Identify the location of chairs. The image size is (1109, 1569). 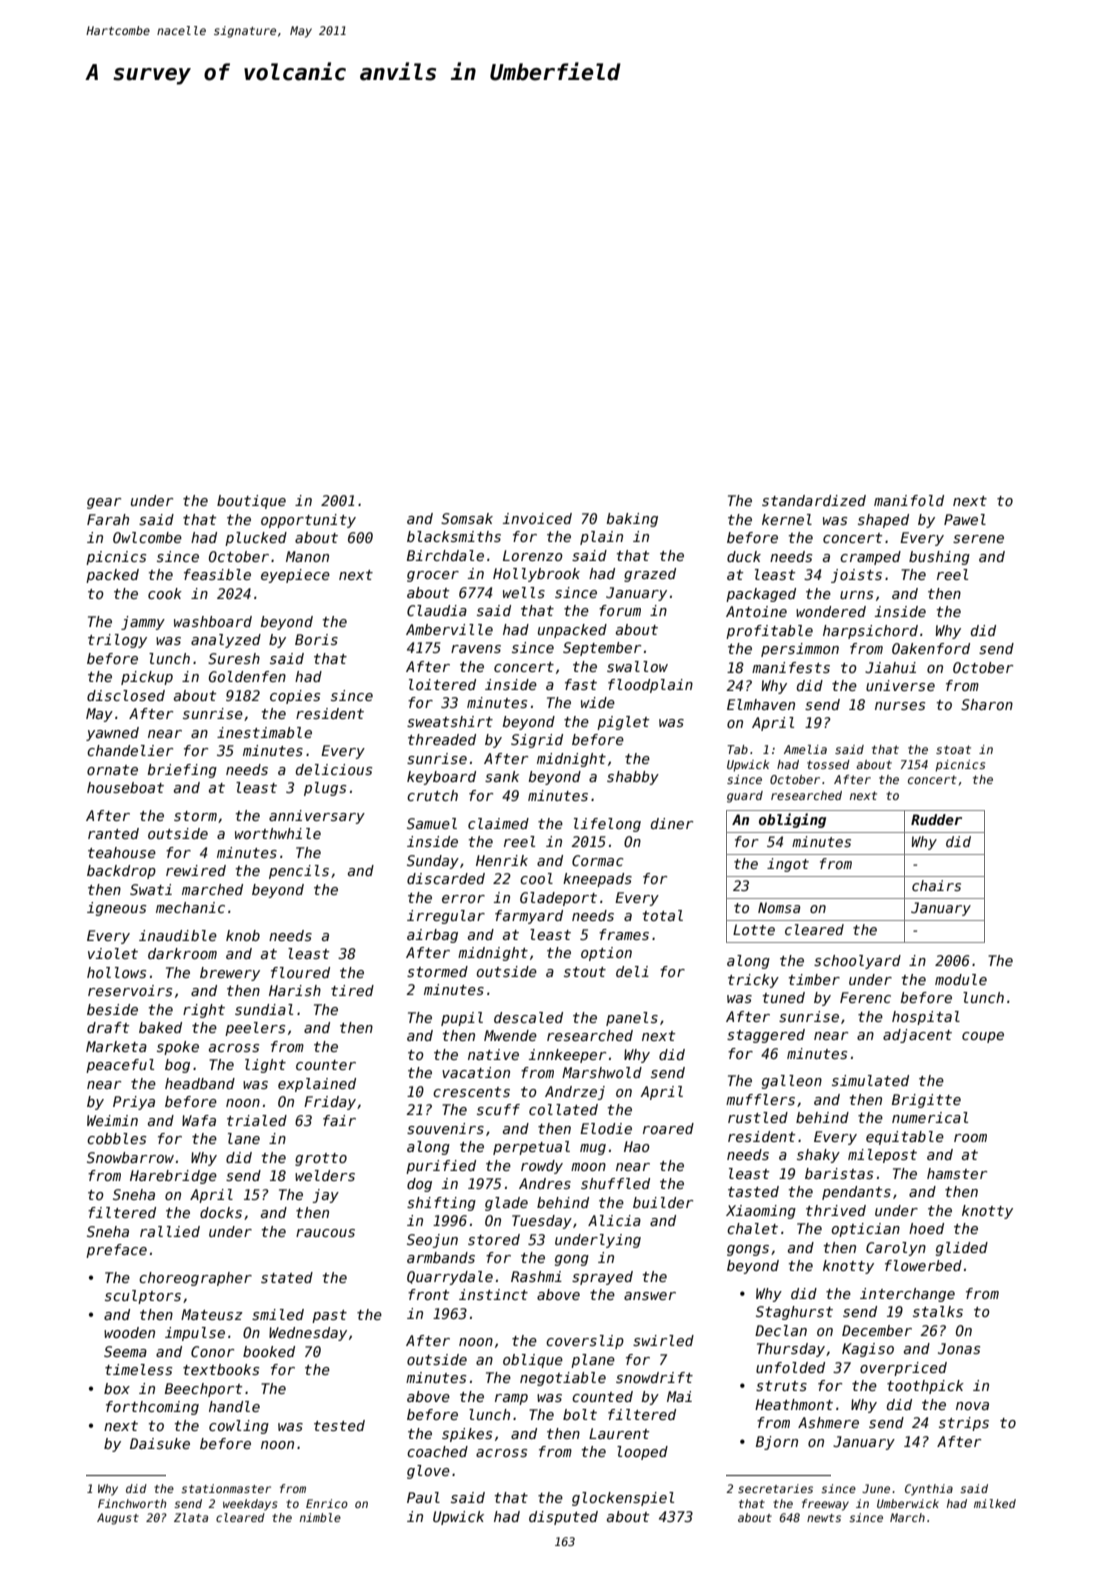
(936, 885).
